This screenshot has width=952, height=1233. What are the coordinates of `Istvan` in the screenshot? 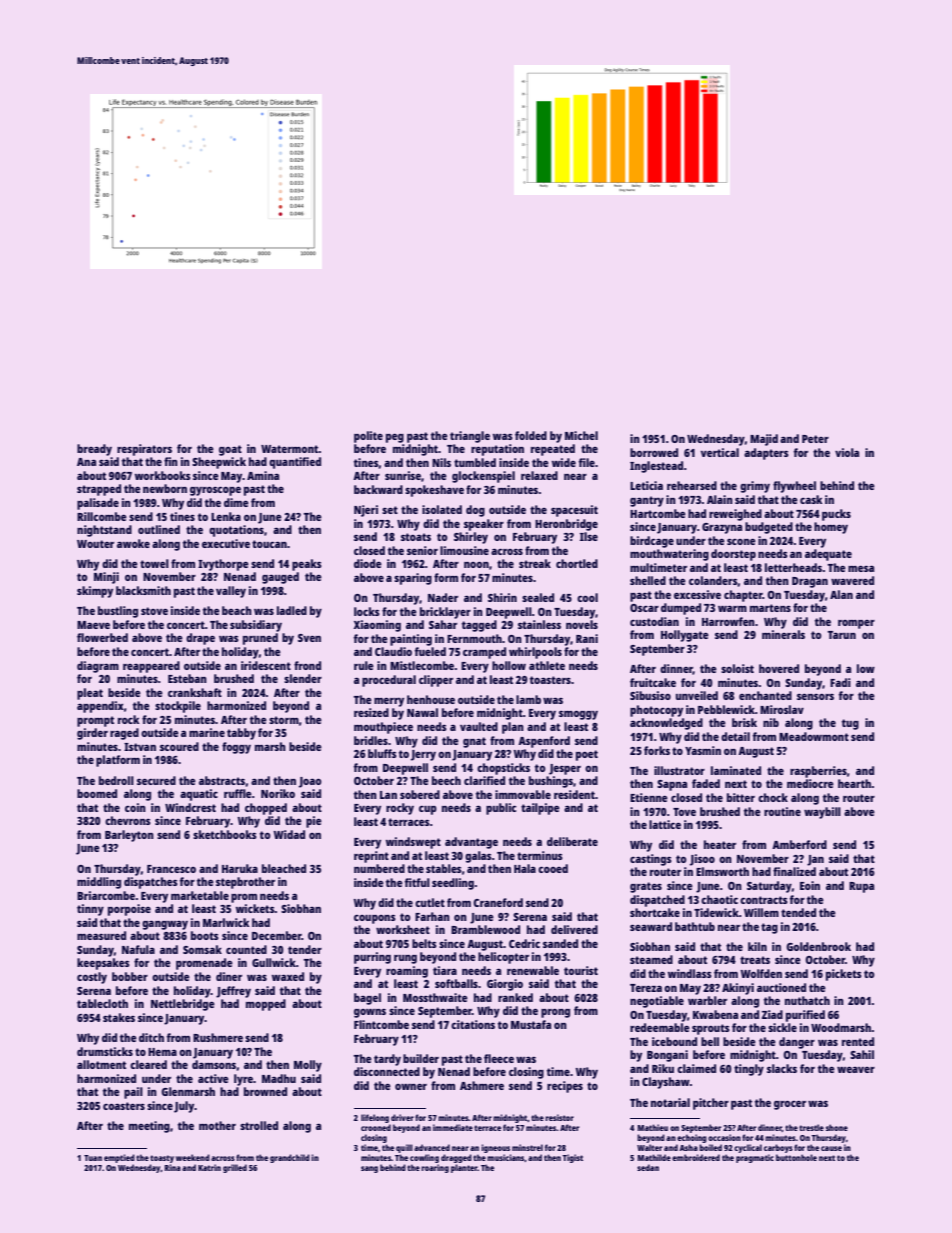 It's located at (140, 747).
